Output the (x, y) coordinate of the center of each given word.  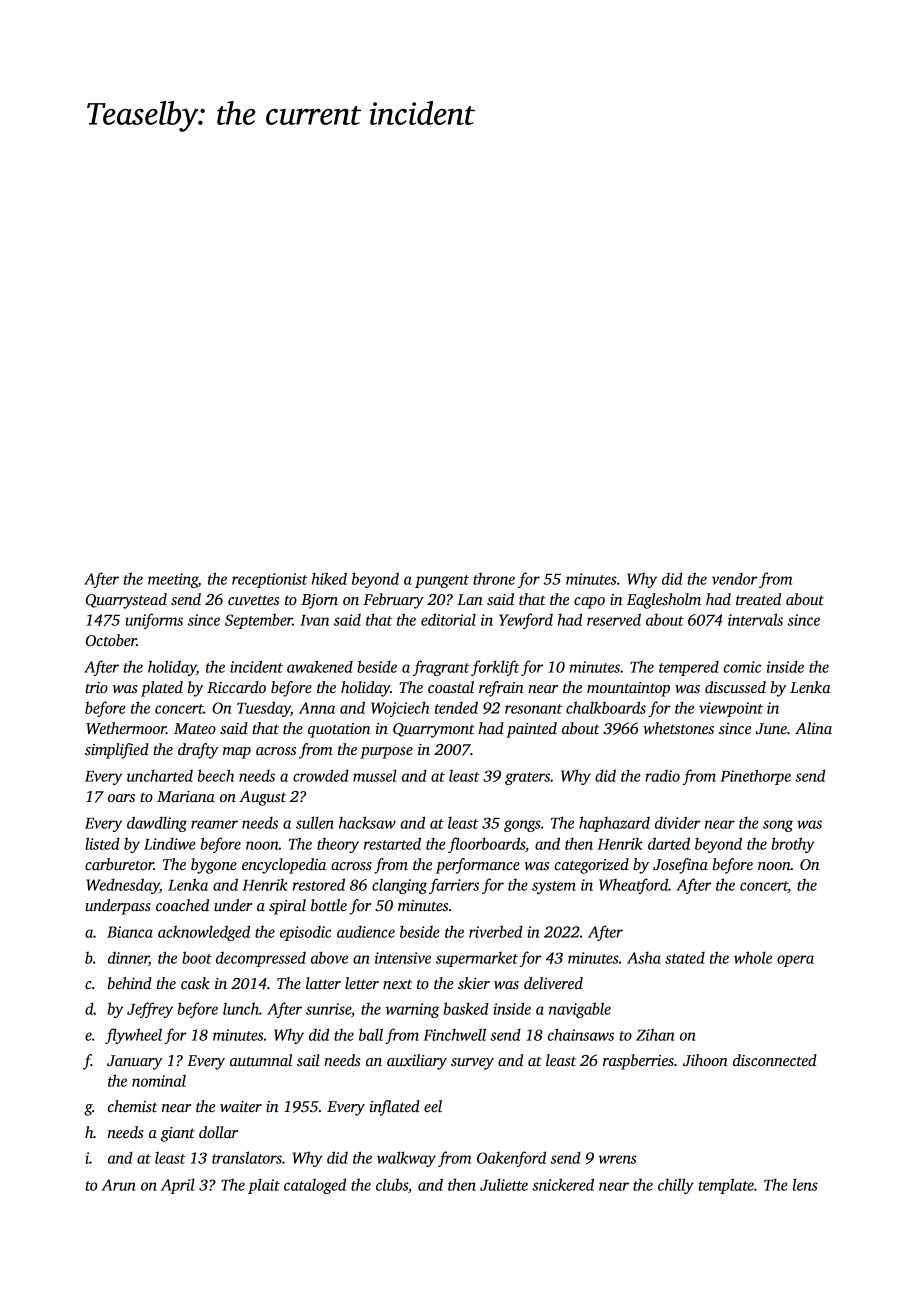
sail (308, 1060)
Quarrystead (126, 601)
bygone (214, 866)
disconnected (775, 1060)
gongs (522, 826)
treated (758, 599)
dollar (218, 1132)
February (393, 601)
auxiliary (417, 1062)
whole (753, 957)
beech (215, 775)
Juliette (504, 1184)
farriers (454, 886)
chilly (676, 1186)
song (778, 826)
